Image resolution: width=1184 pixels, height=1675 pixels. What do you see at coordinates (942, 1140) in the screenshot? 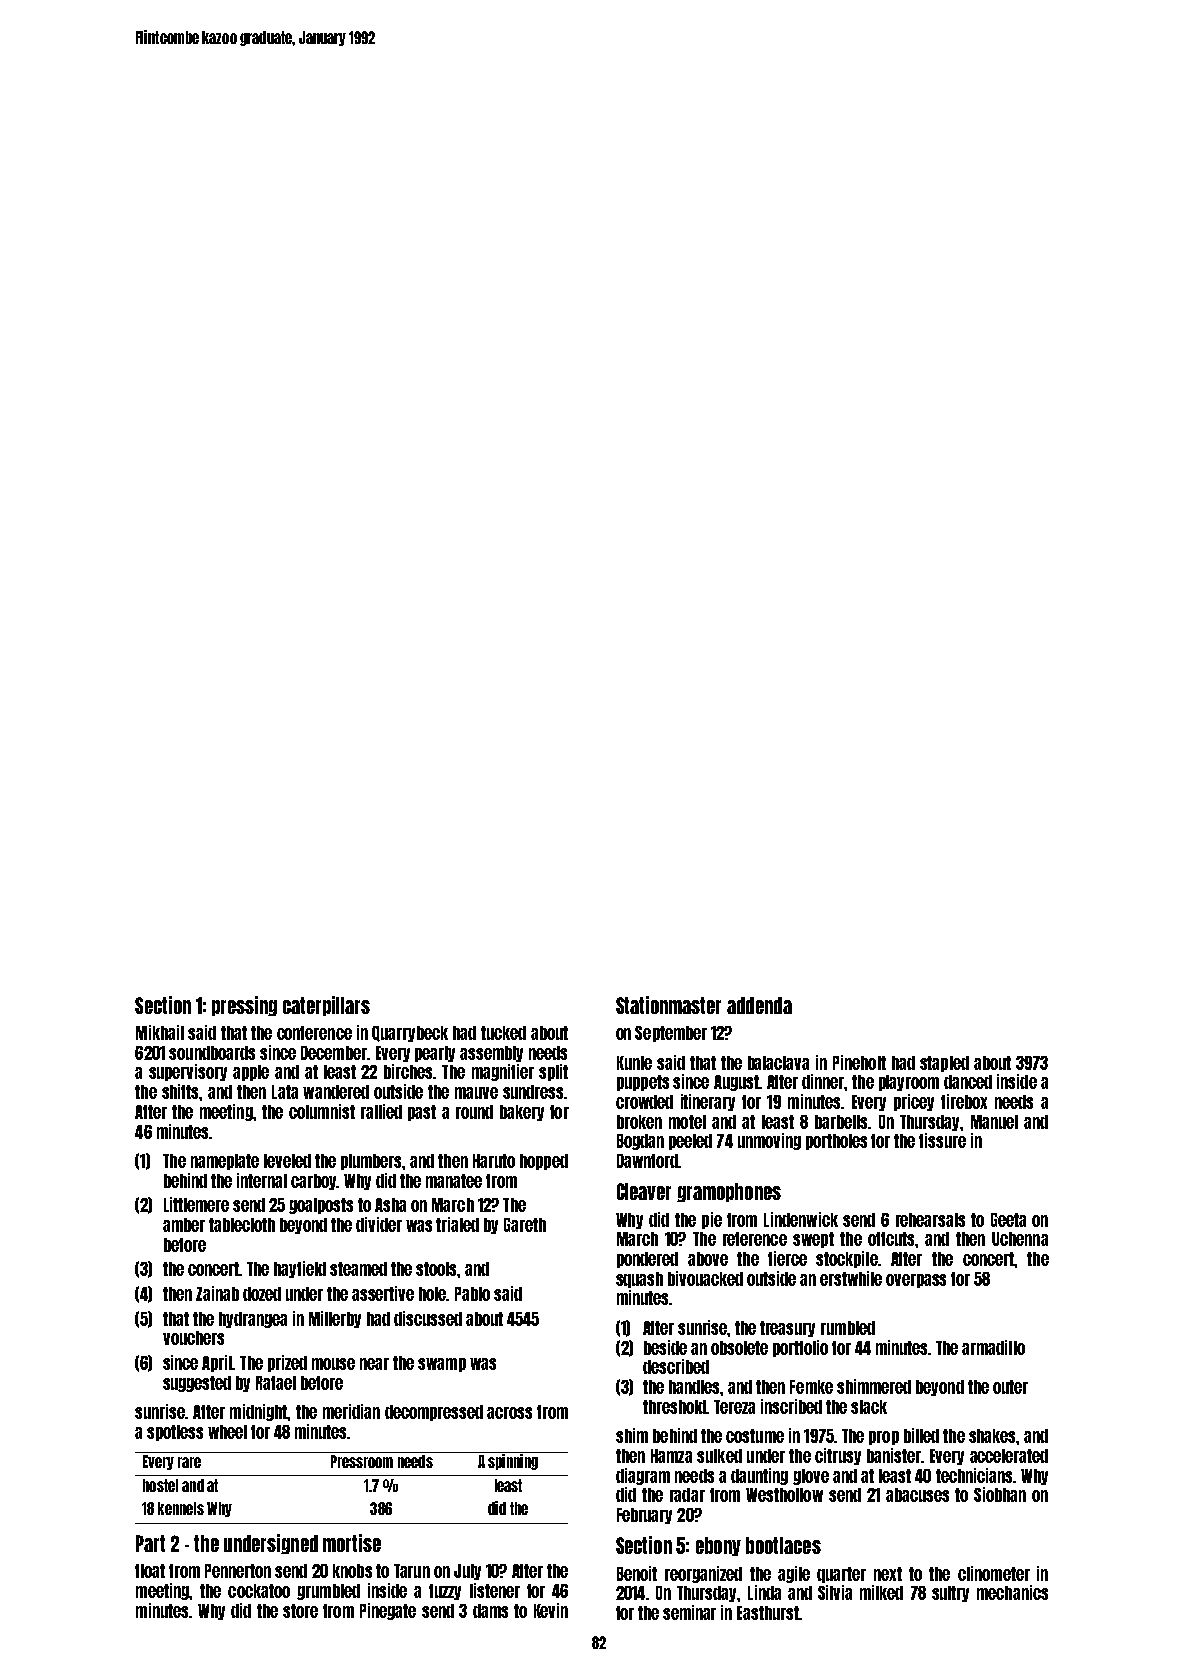
I see `fissure` at bounding box center [942, 1140].
